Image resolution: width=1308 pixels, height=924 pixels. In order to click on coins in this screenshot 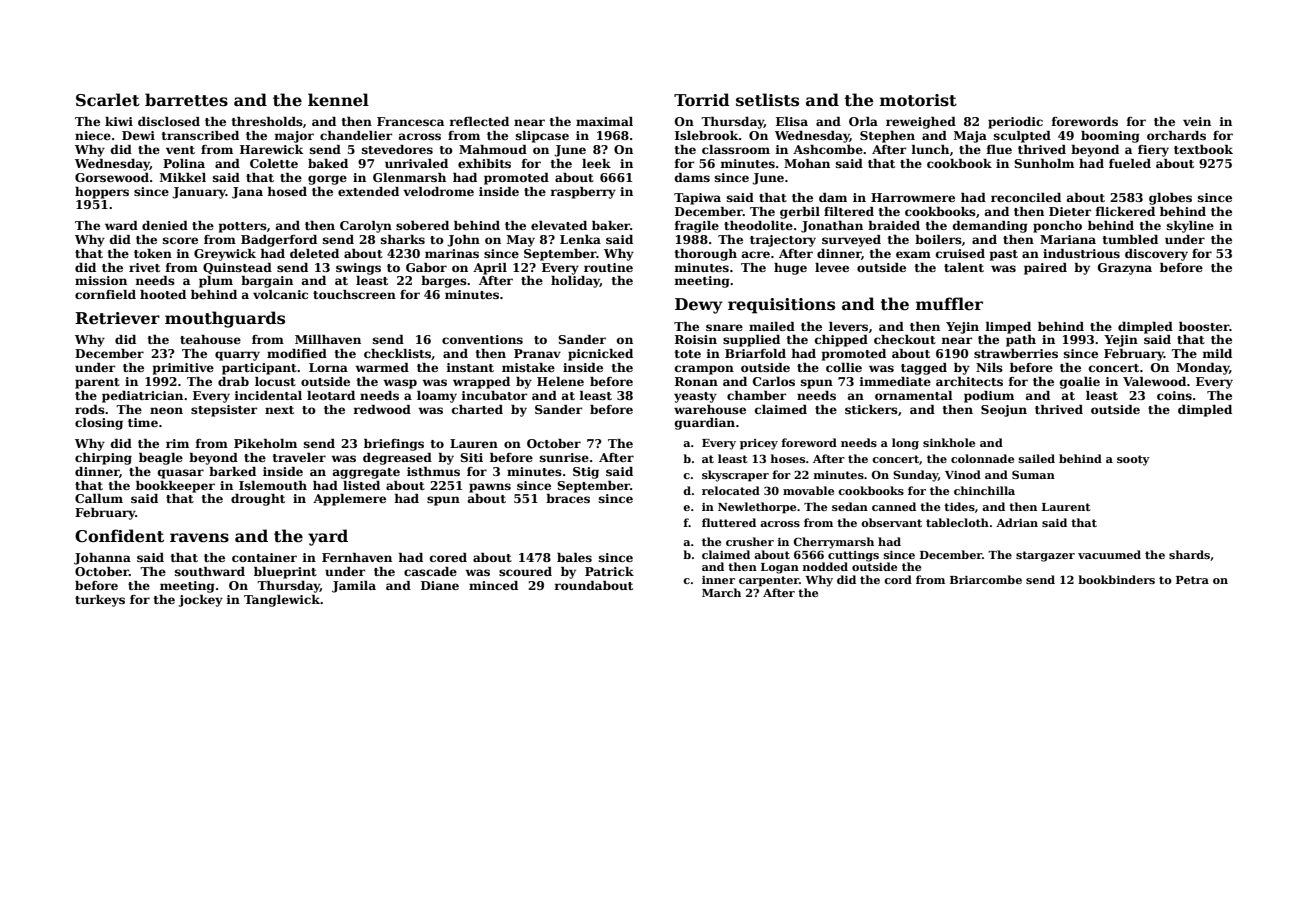, I will do `click(1174, 395)`.
